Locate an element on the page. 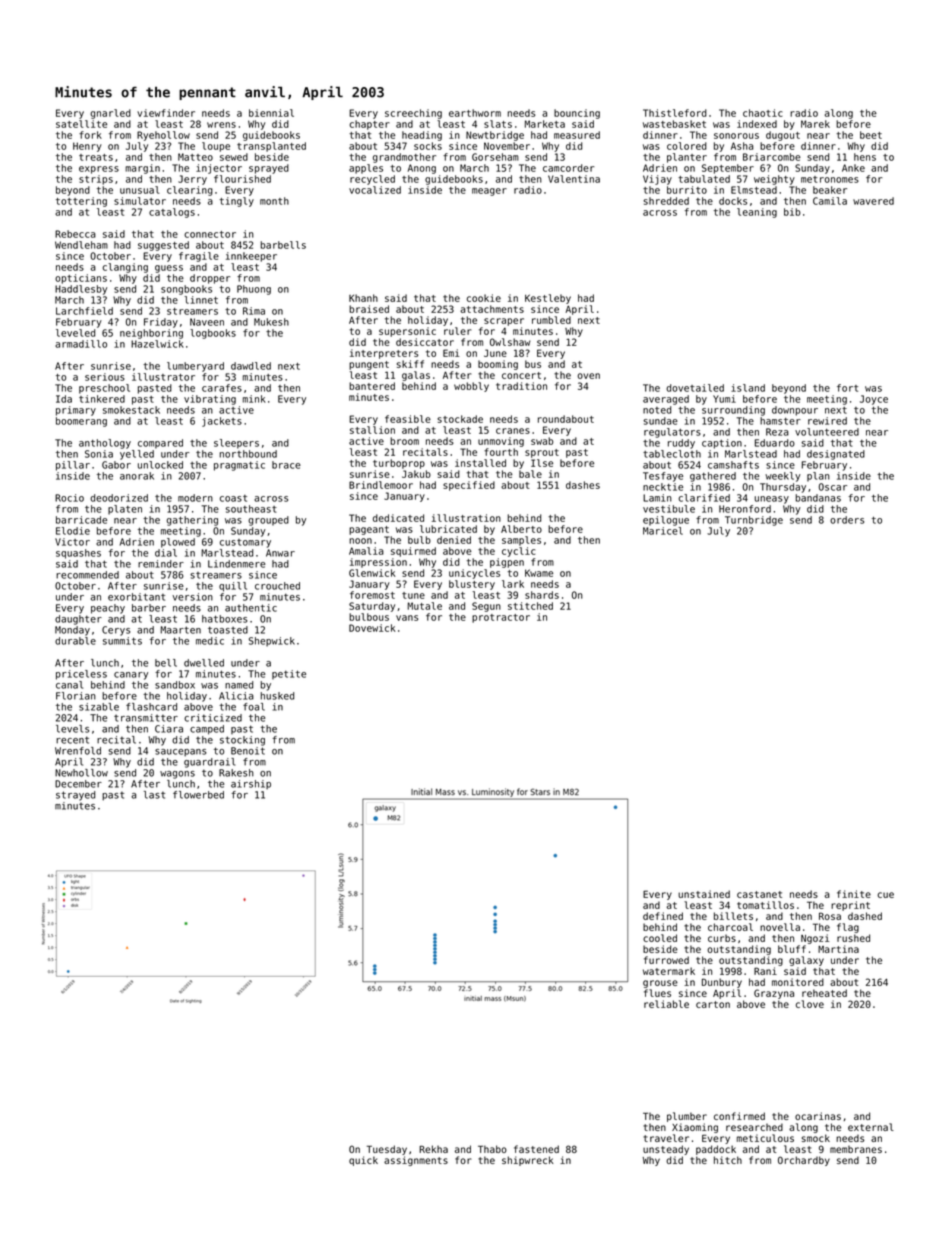  exorbitant is located at coordinates (136, 597).
